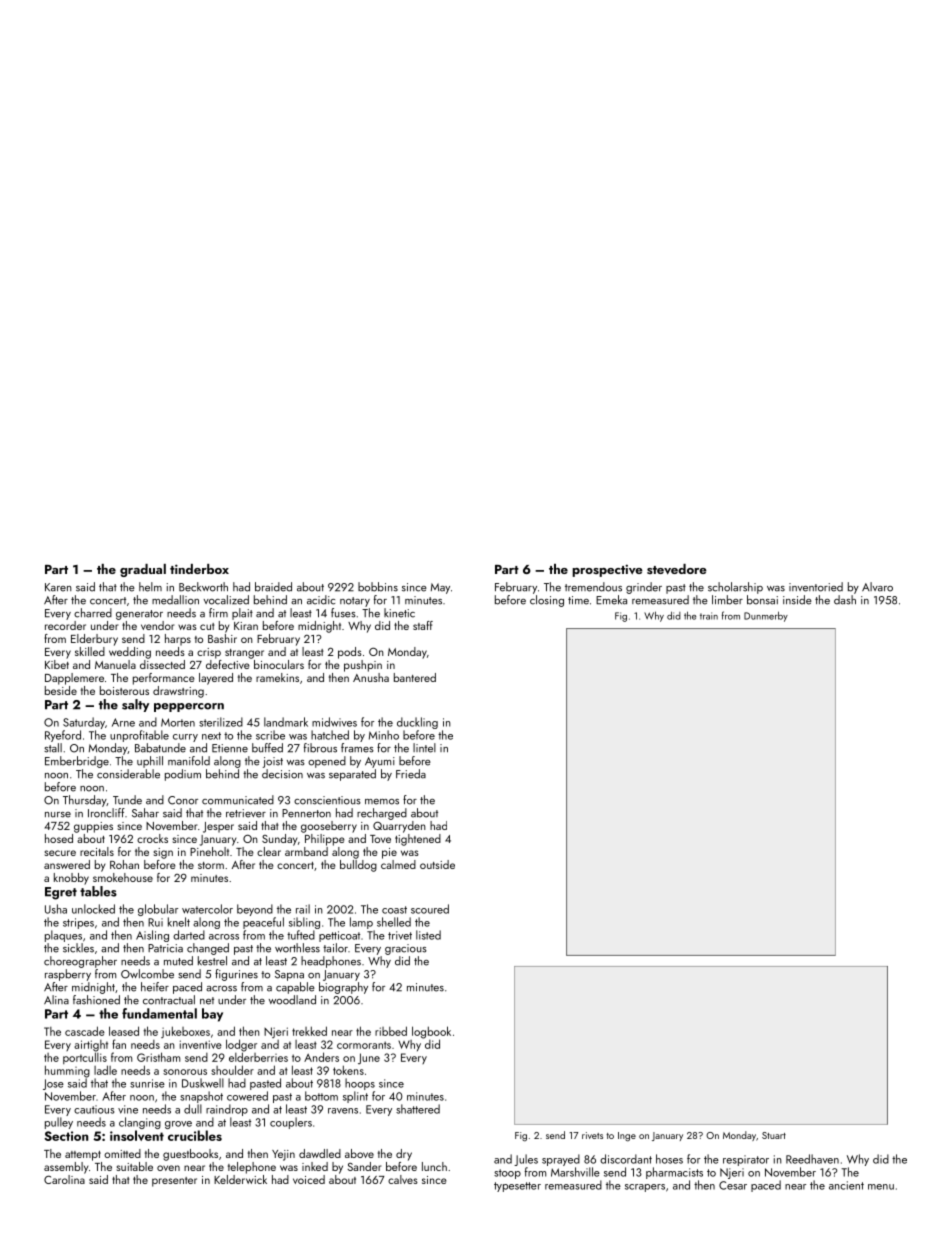 The height and width of the screenshot is (1233, 952). What do you see at coordinates (64, 1179) in the screenshot?
I see `Carolina` at bounding box center [64, 1179].
